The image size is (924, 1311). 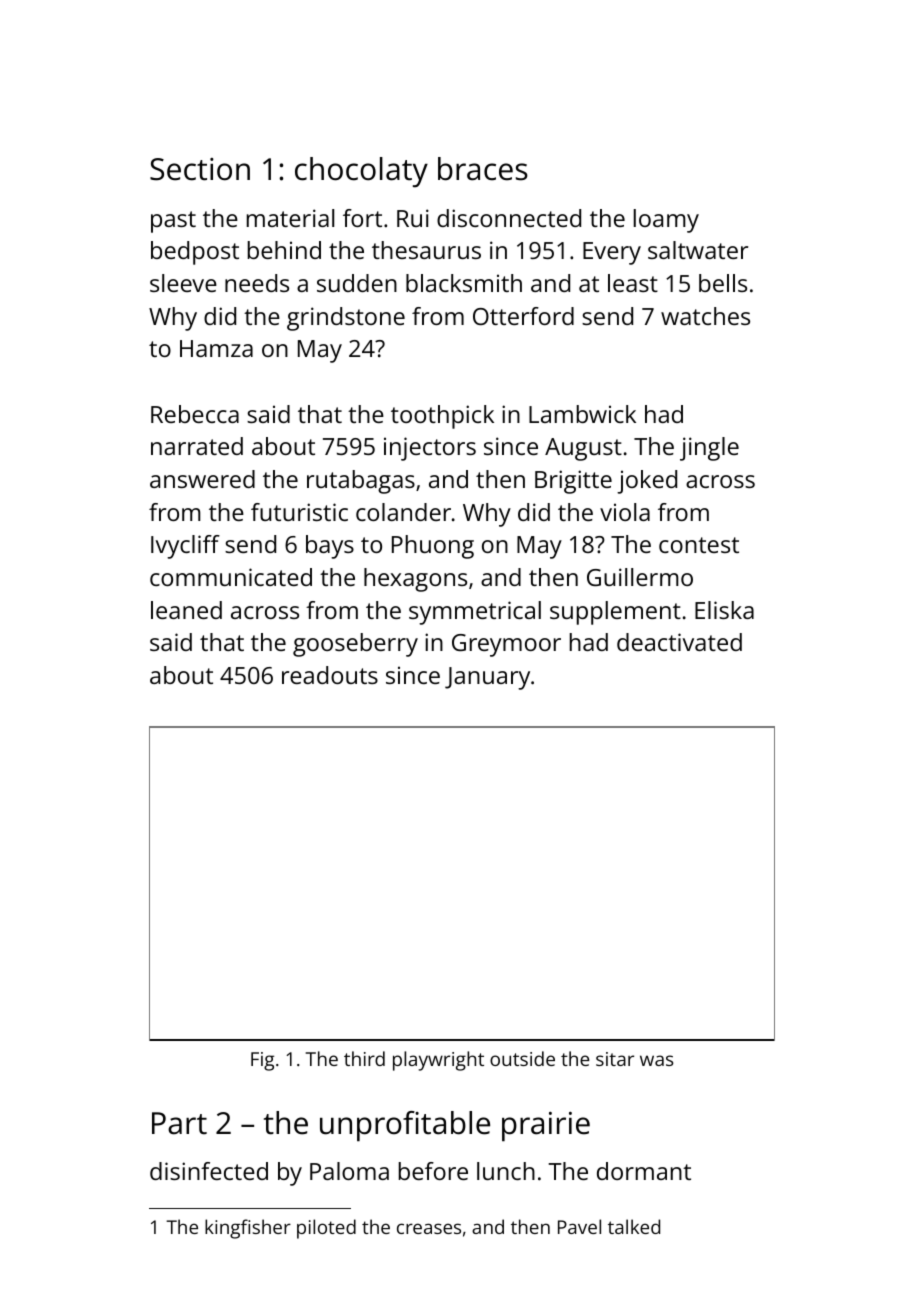 I want to click on talked, so click(x=634, y=1226).
